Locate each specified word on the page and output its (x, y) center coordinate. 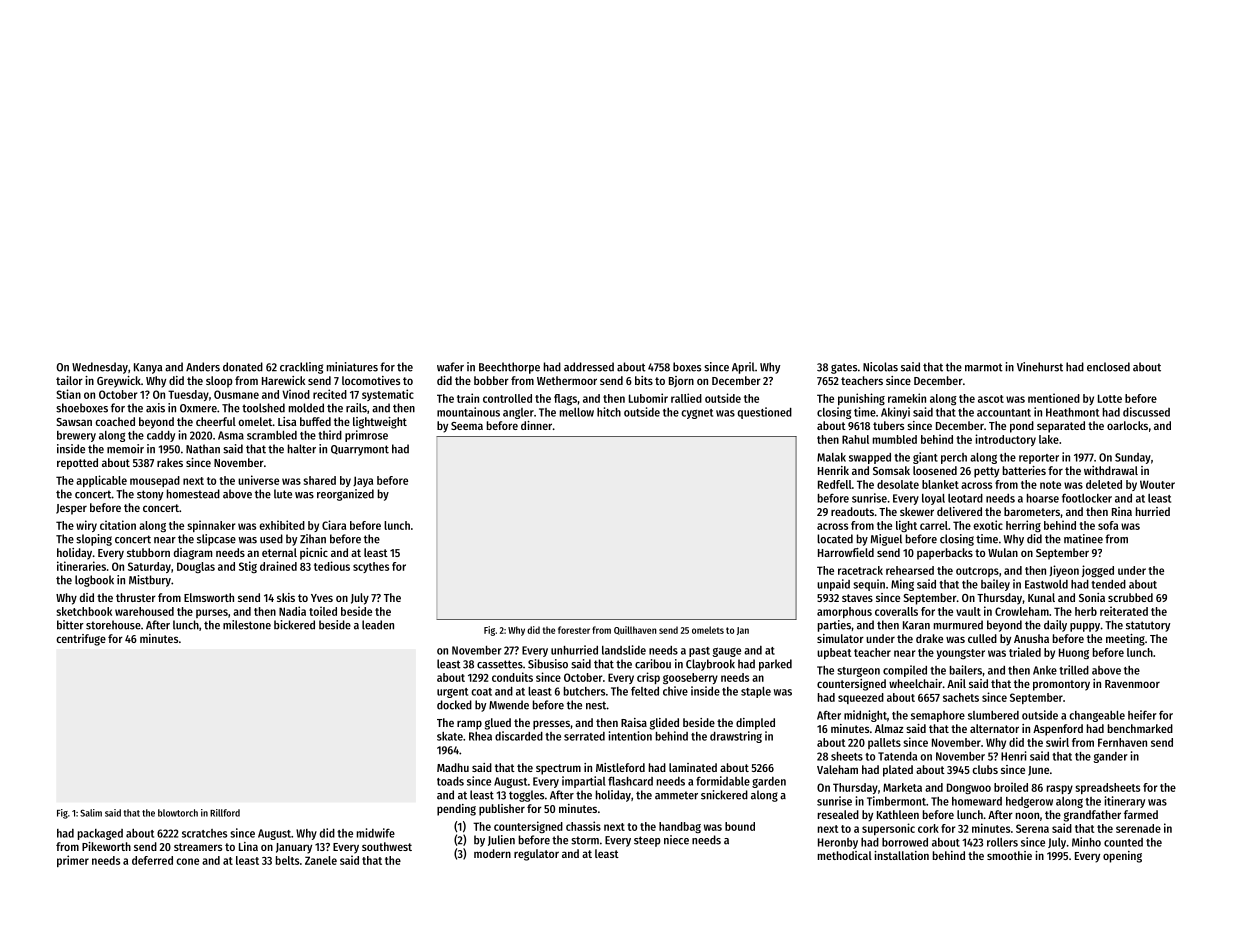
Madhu (453, 767)
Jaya (363, 481)
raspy (1060, 789)
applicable (101, 481)
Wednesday (100, 368)
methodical (845, 855)
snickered (724, 795)
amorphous (844, 612)
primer (73, 861)
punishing (861, 399)
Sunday (1133, 458)
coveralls (896, 611)
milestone (247, 625)
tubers (888, 425)
